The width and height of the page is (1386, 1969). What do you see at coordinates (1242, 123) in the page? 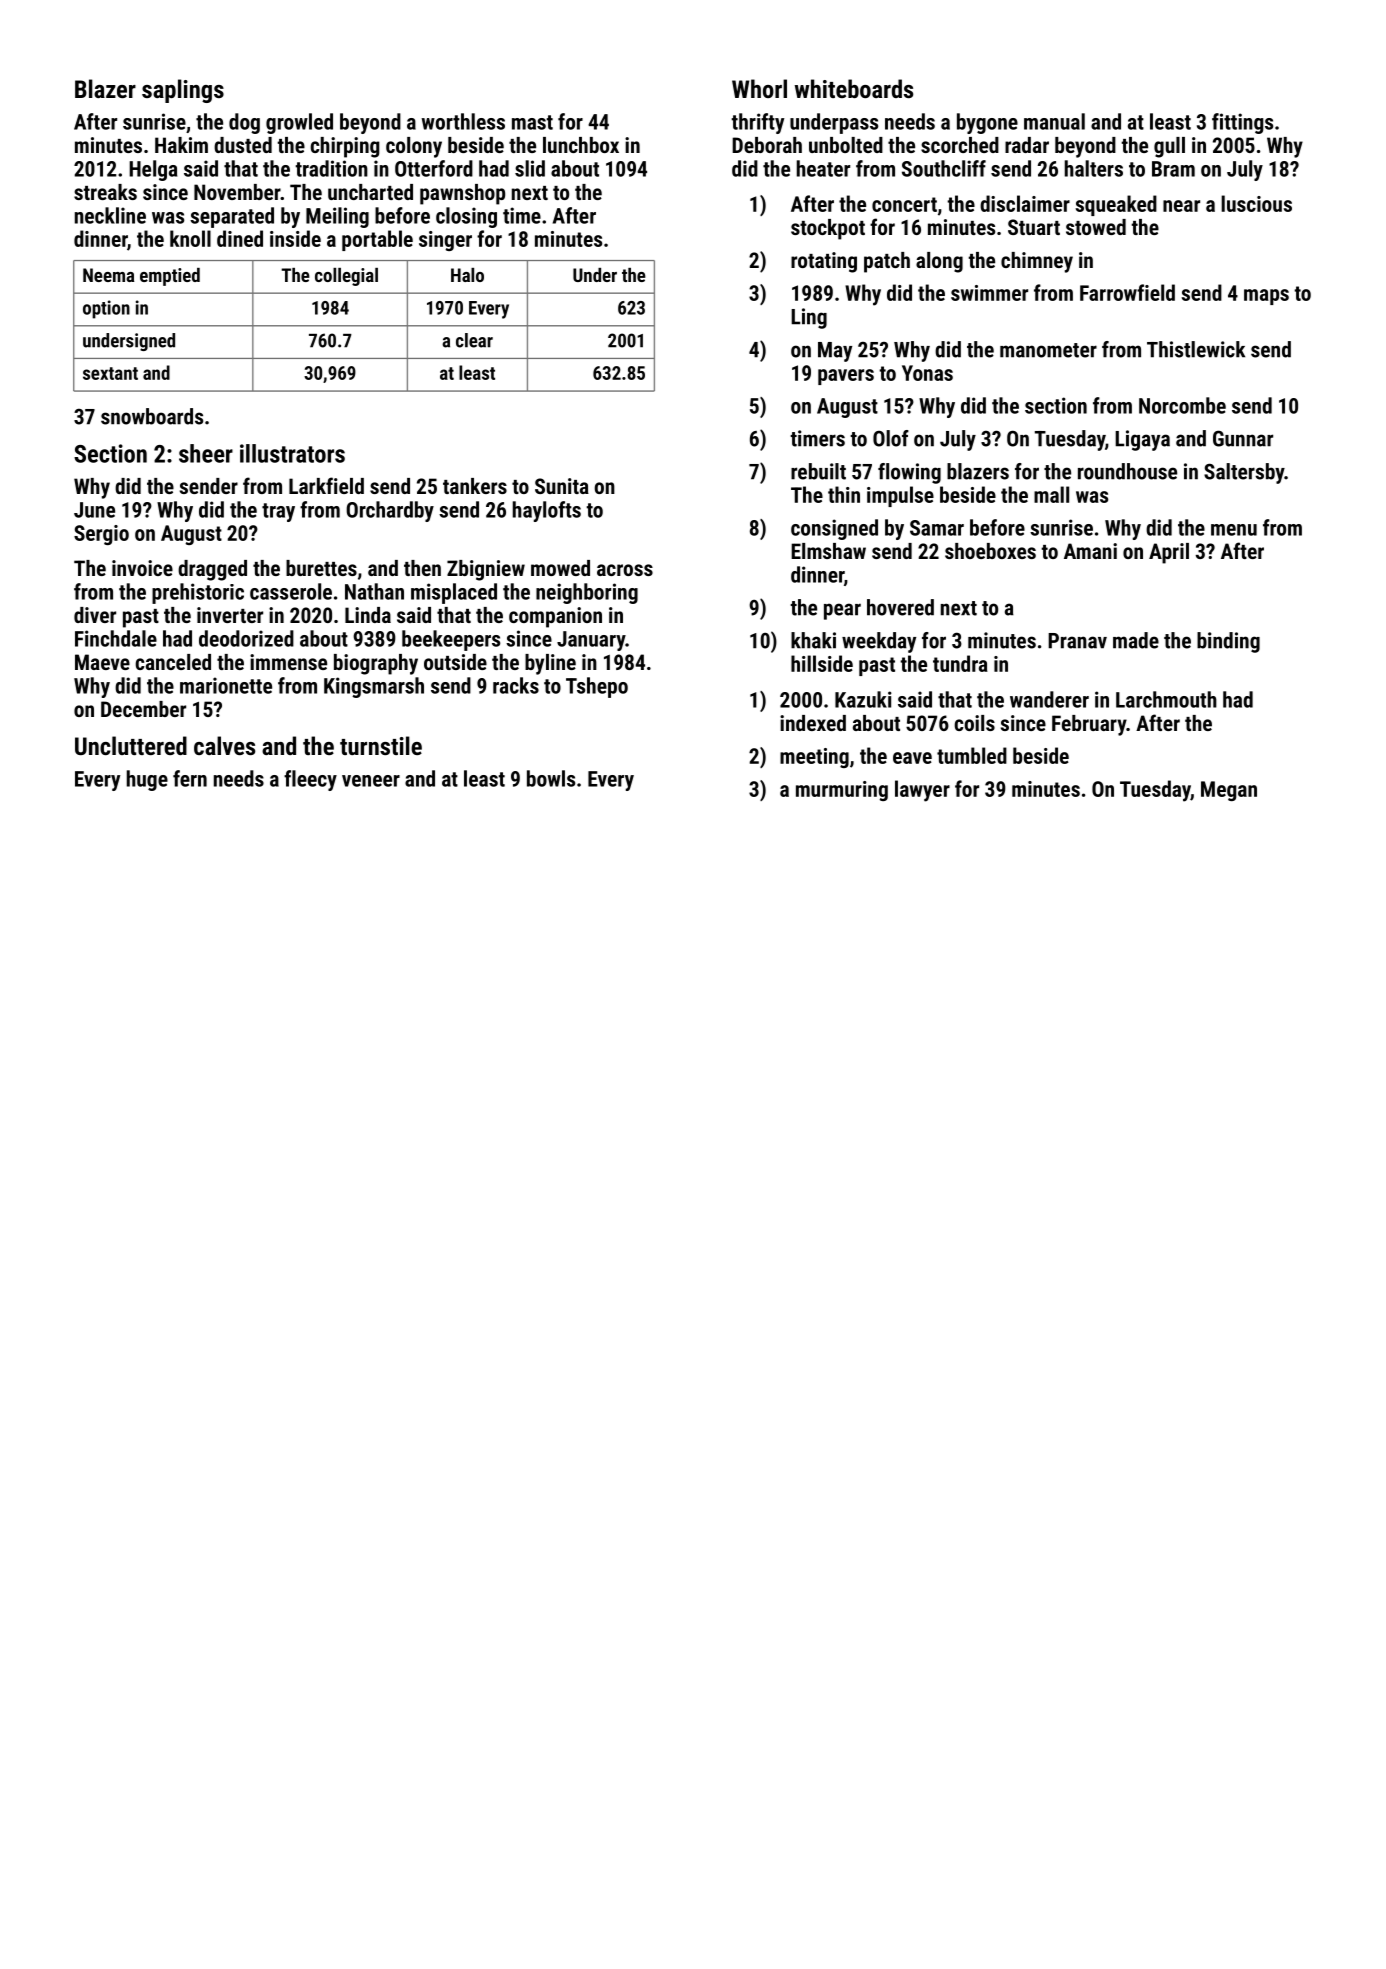
I see `fittings` at bounding box center [1242, 123].
